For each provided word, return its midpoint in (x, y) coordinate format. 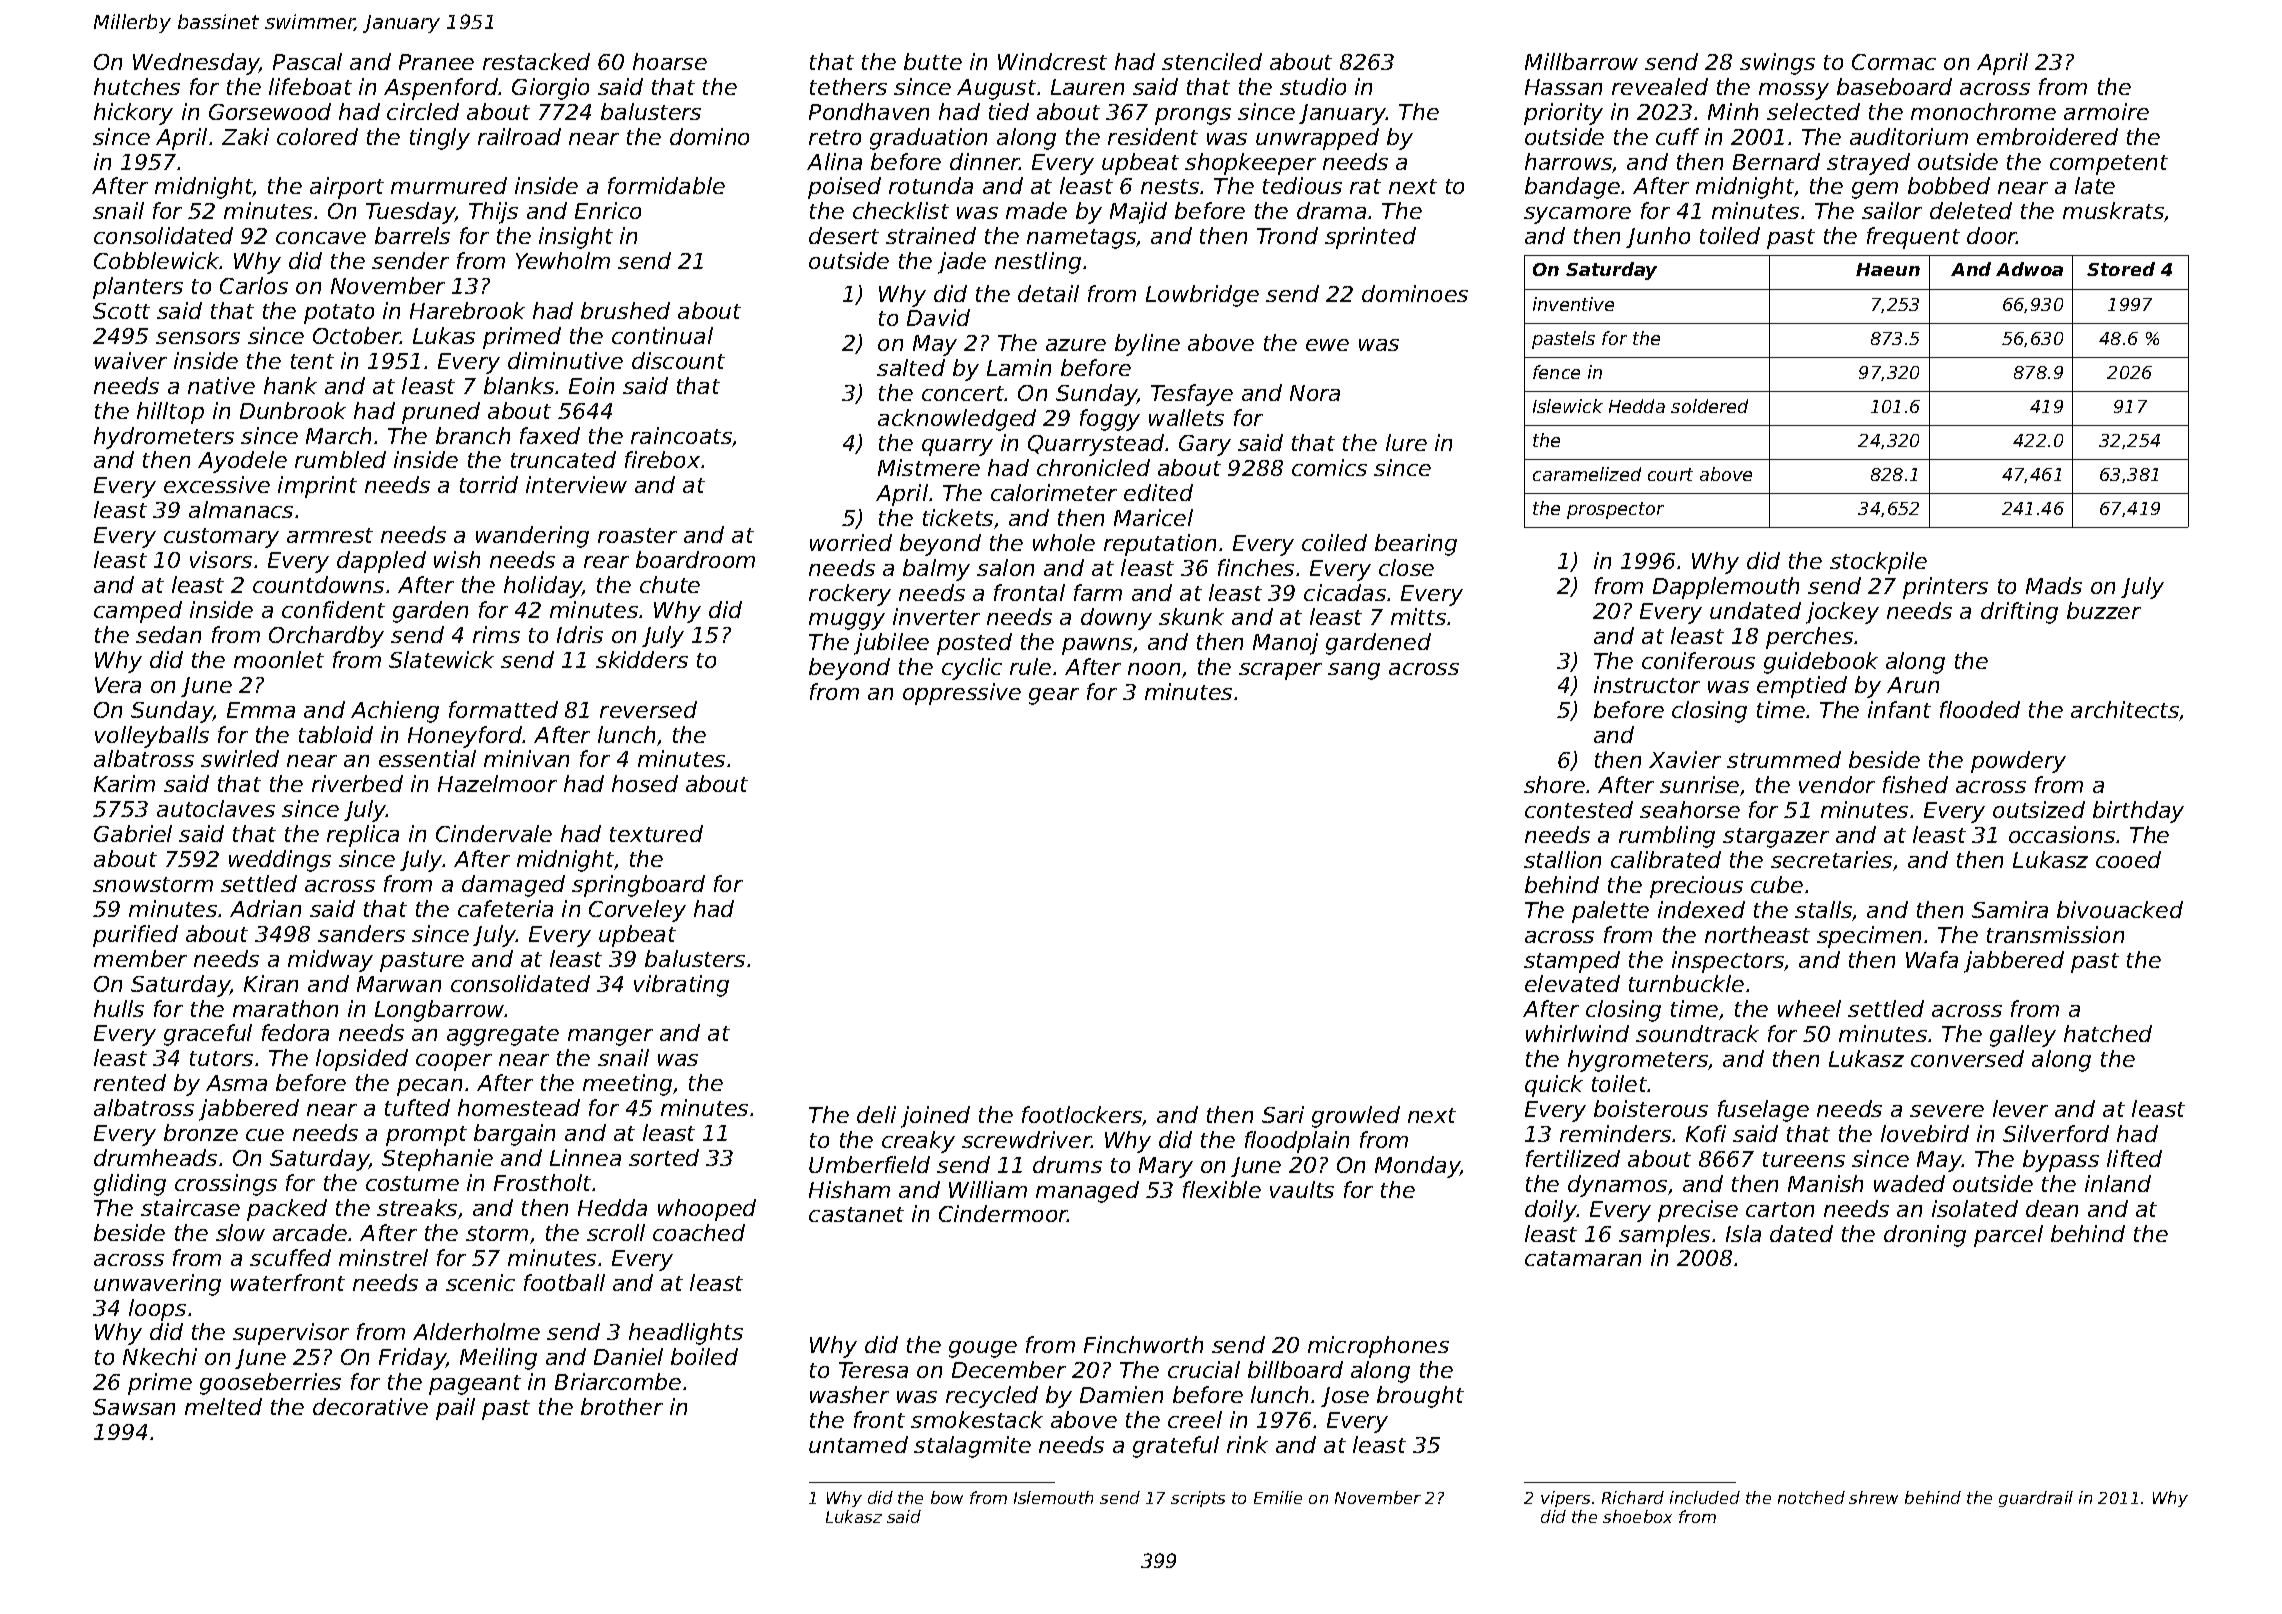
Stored (2121, 269)
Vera (118, 685)
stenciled (1212, 61)
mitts (1418, 616)
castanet (856, 1214)
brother (622, 1406)
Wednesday (196, 64)
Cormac (1894, 62)
